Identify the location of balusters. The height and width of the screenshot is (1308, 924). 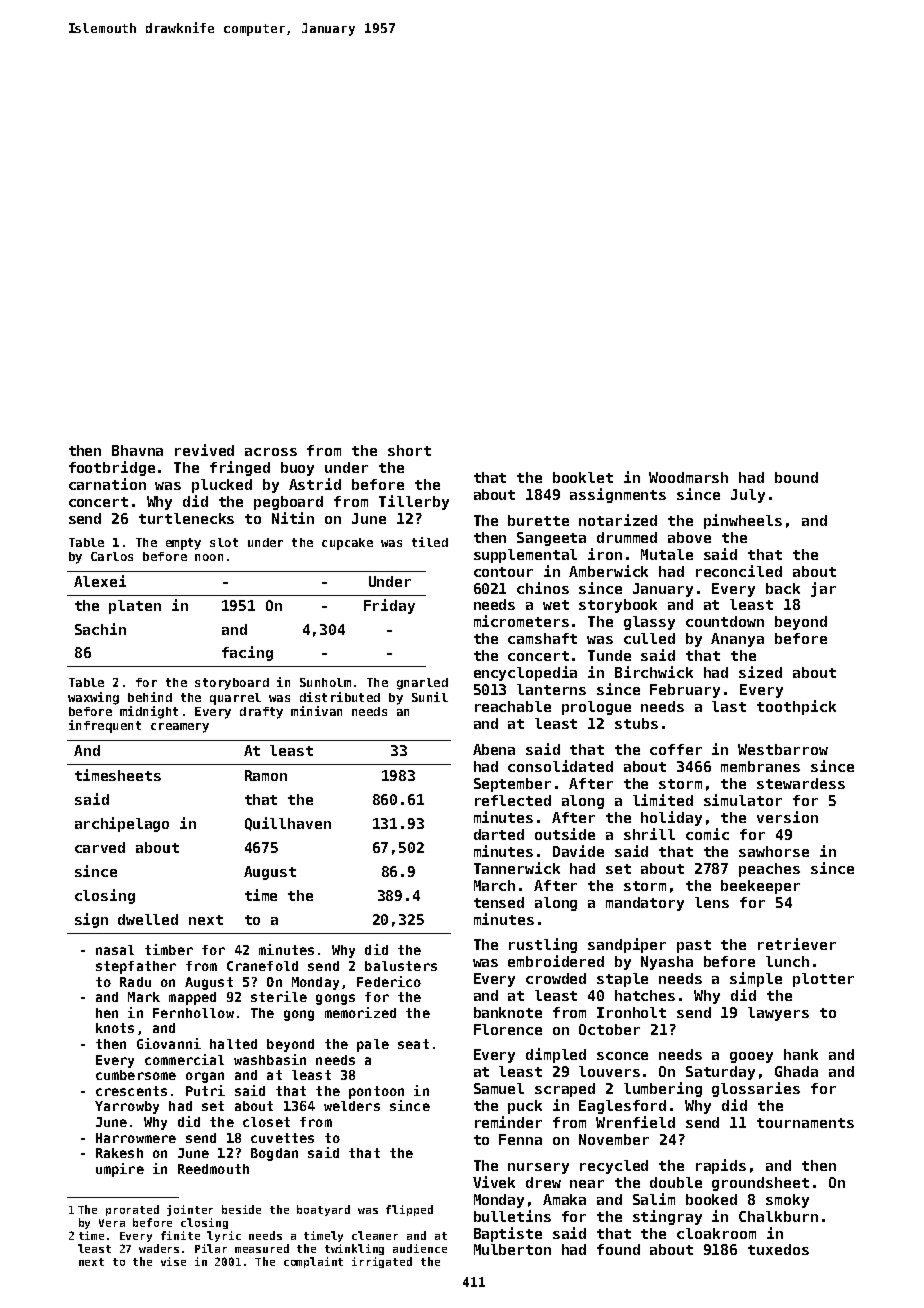
(401, 966).
